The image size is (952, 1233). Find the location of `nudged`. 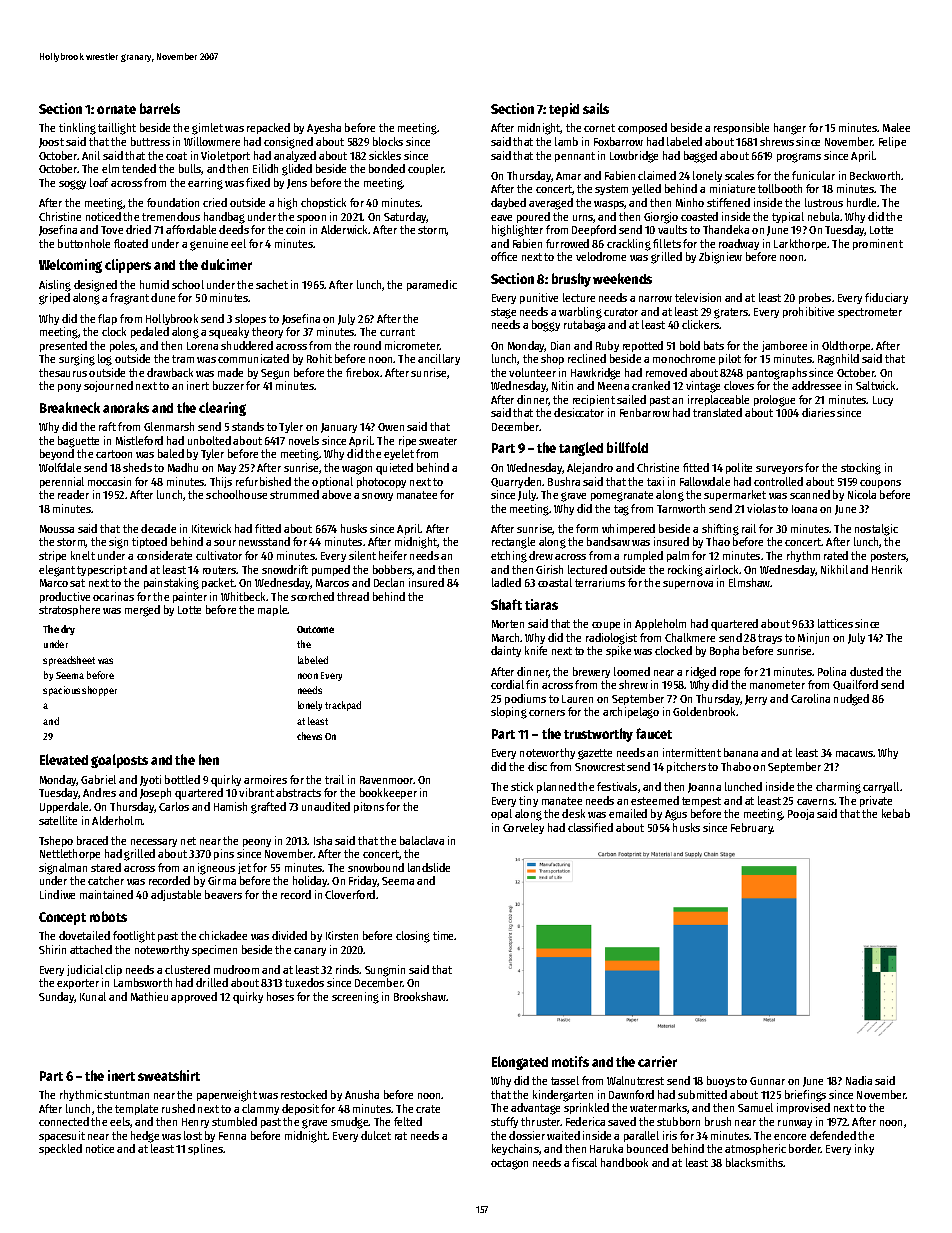

nudged is located at coordinates (851, 700).
